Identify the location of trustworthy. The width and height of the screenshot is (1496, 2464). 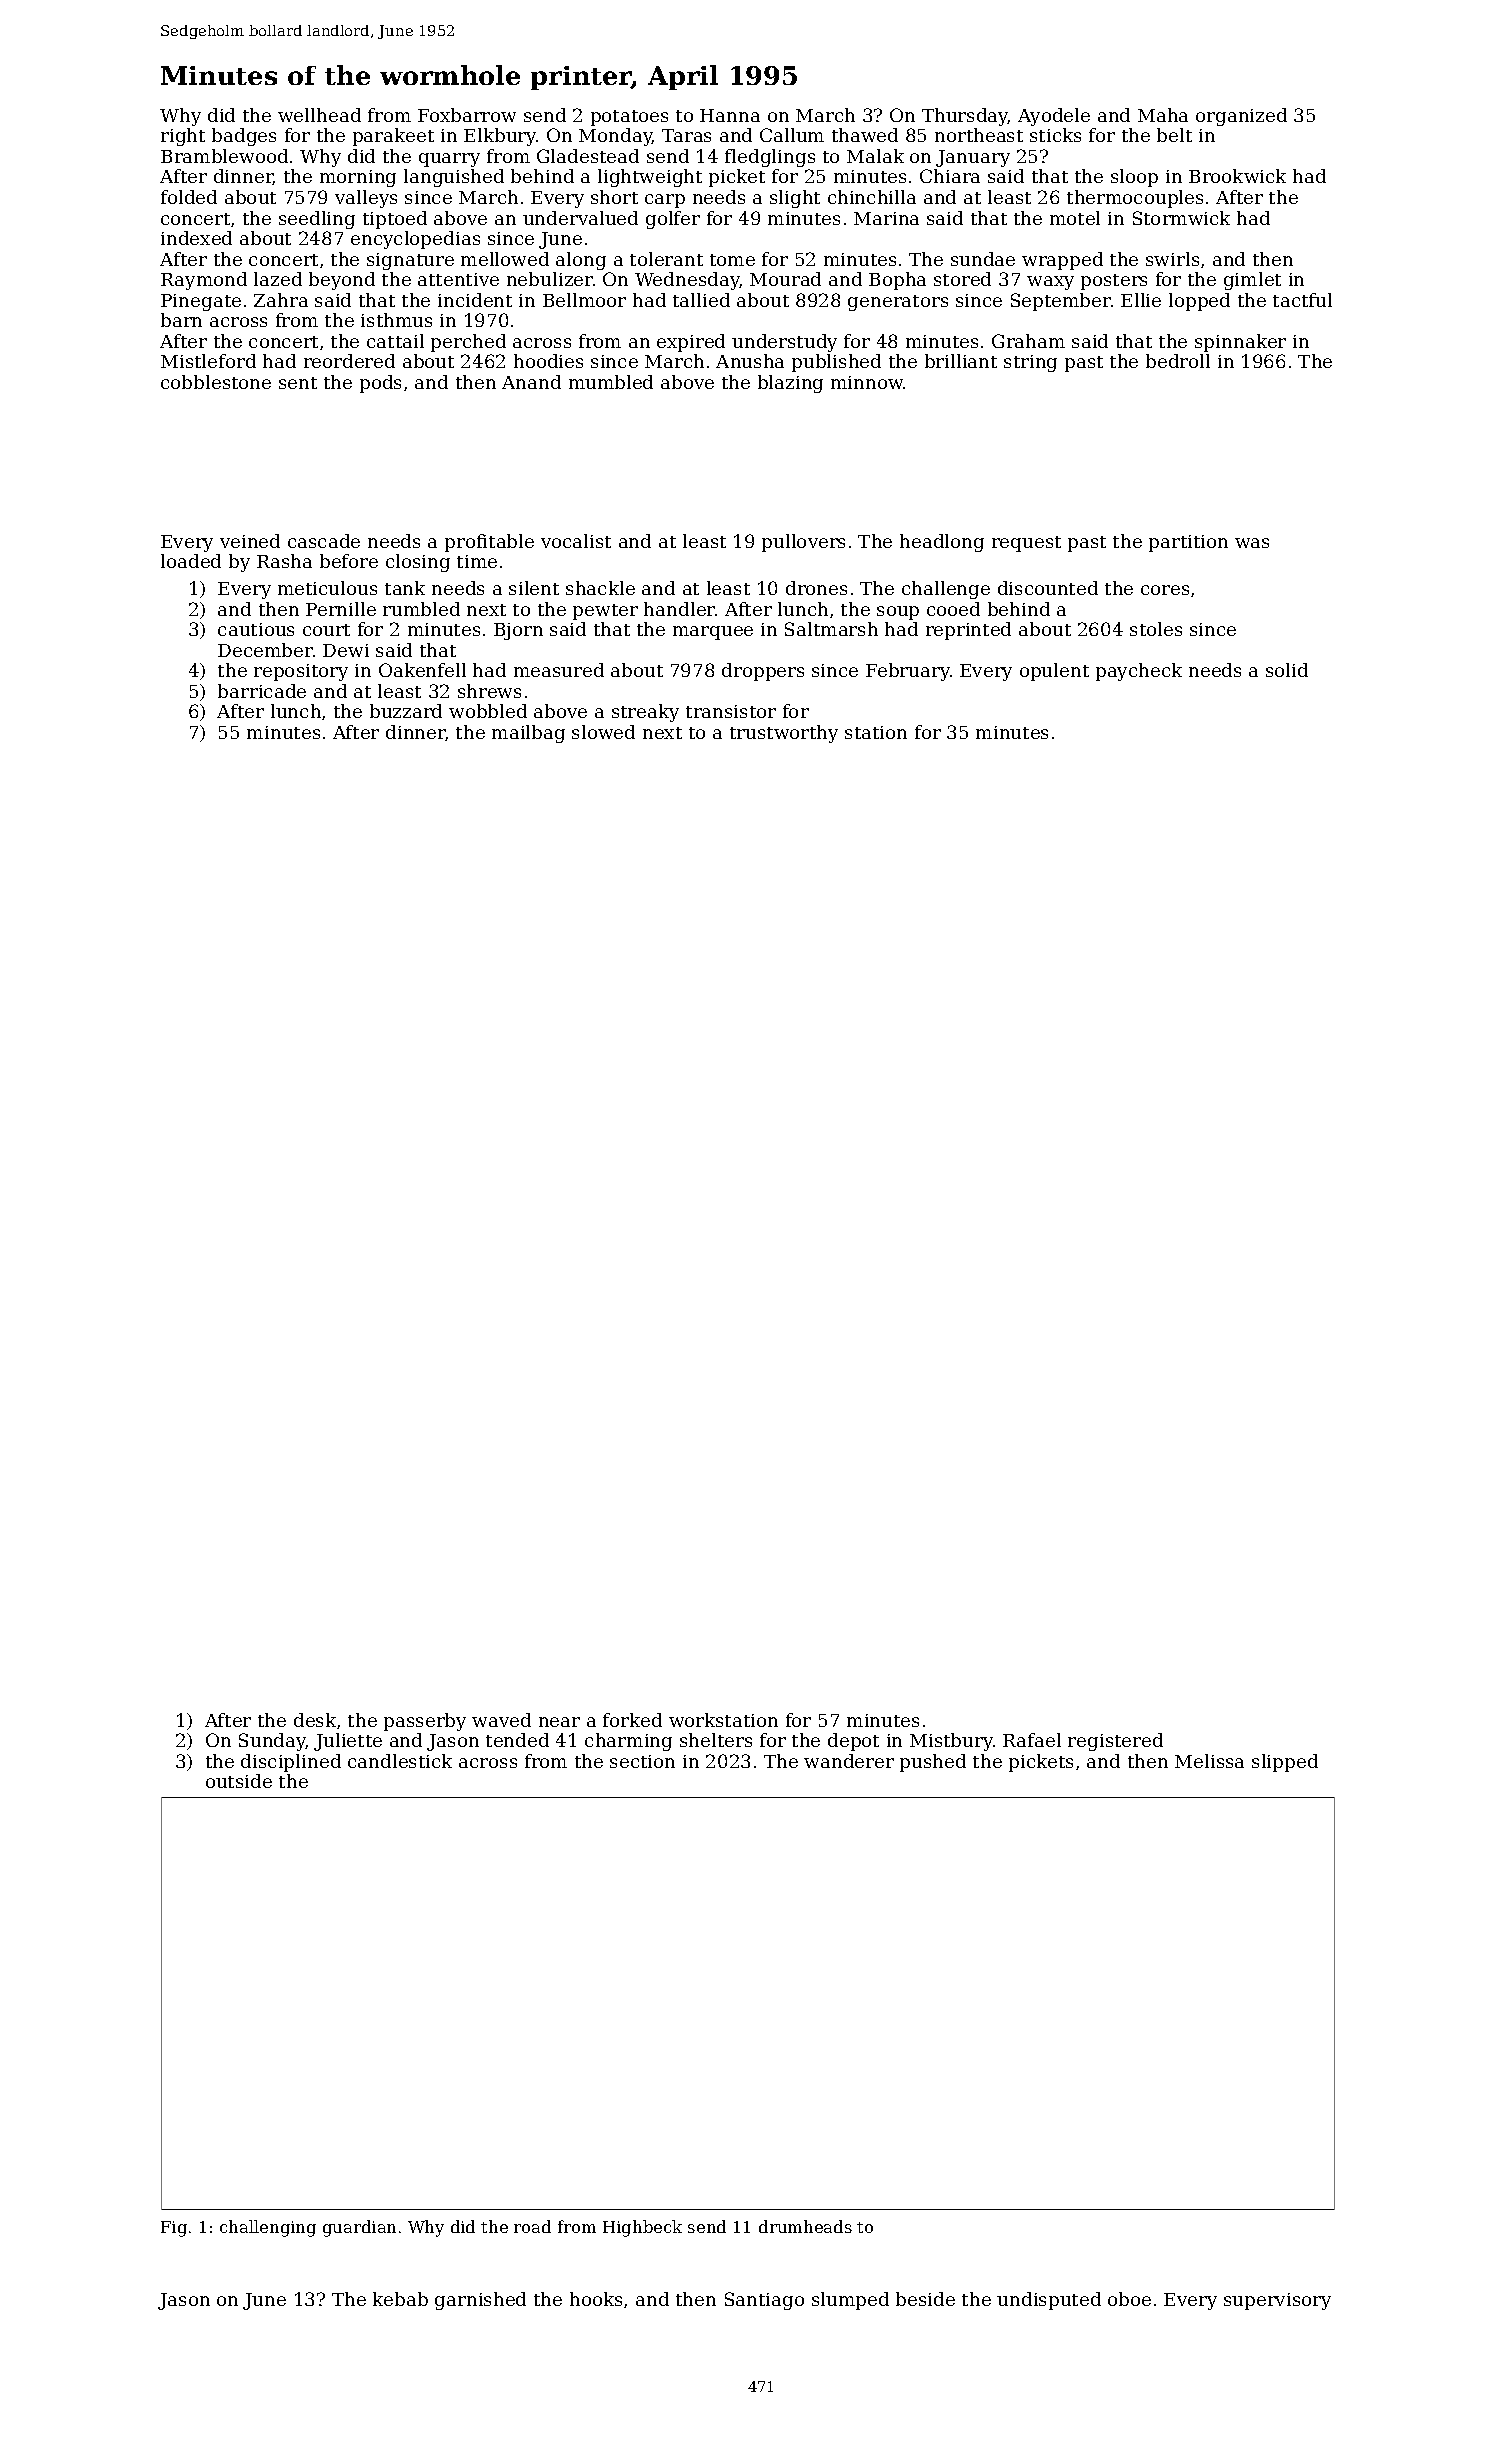
(784, 734).
